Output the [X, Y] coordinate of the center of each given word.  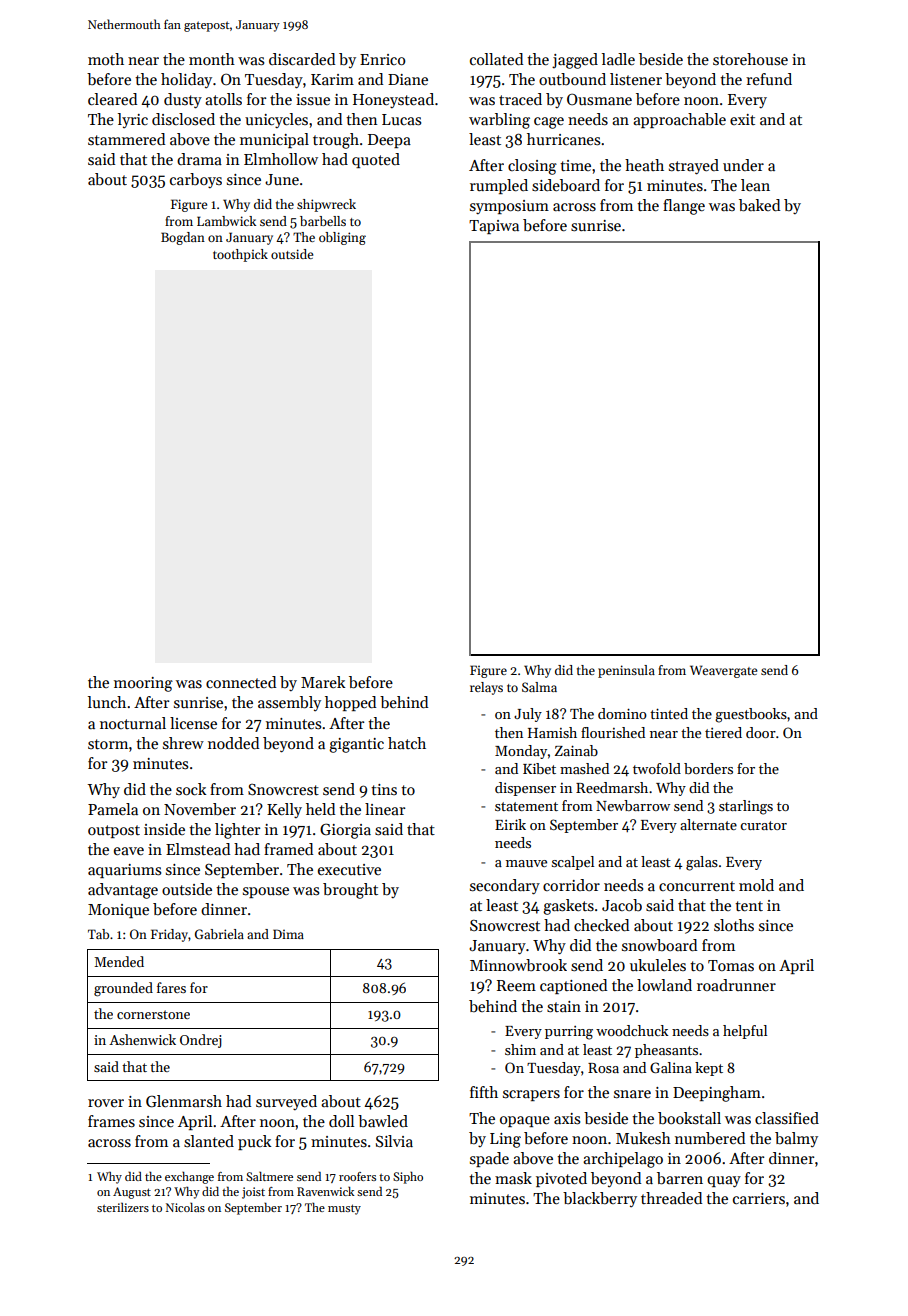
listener [636, 79]
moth [106, 59]
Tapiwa [494, 227]
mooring [143, 684]
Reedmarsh [612, 787]
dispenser [525, 789]
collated [496, 59]
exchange [189, 1178]
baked [759, 205]
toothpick [240, 255]
